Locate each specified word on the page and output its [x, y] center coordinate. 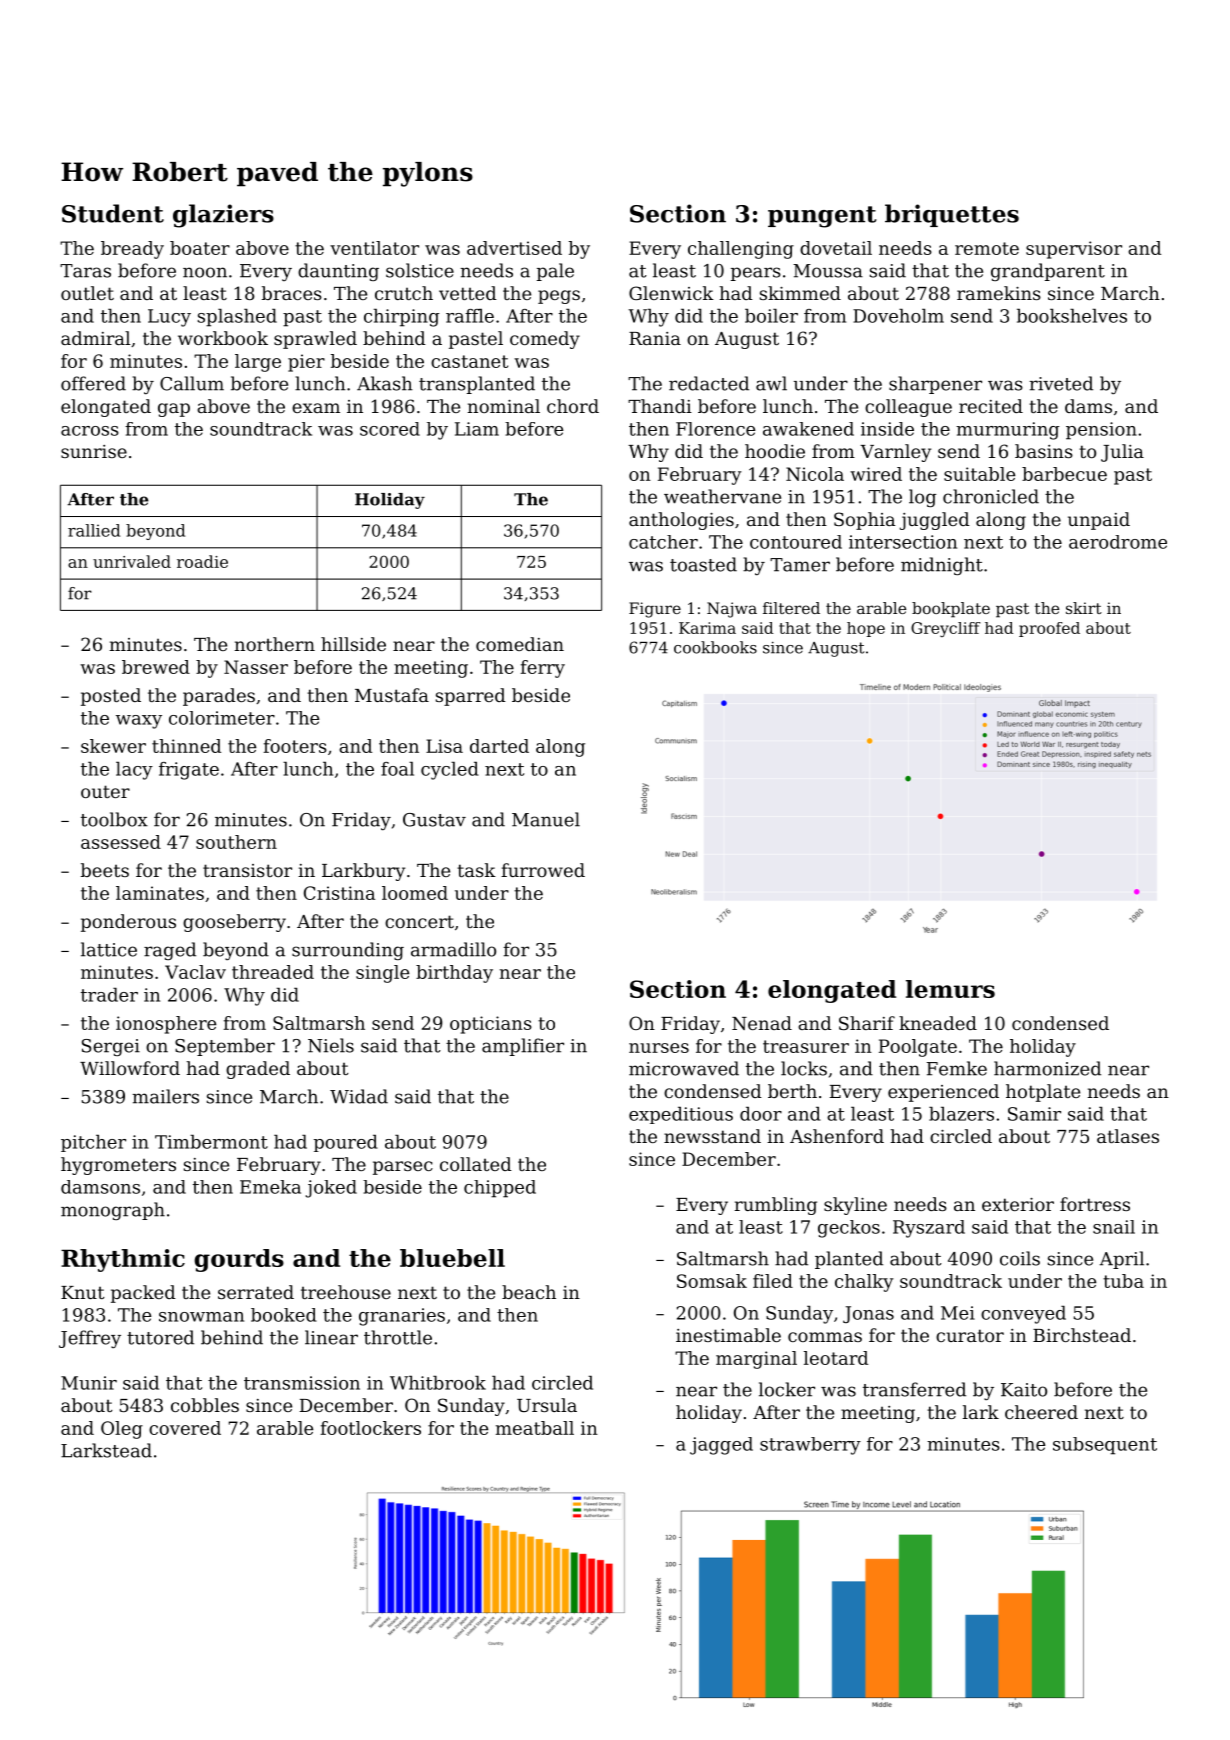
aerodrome [1118, 542]
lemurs [950, 989]
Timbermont [211, 1142]
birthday [454, 974]
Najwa [732, 610]
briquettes [952, 215]
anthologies [681, 521]
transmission [302, 1383]
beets [105, 870]
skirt [1084, 608]
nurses [659, 1048]
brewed [156, 667]
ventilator [374, 248]
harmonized [1047, 1068]
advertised [514, 248]
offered [93, 383]
